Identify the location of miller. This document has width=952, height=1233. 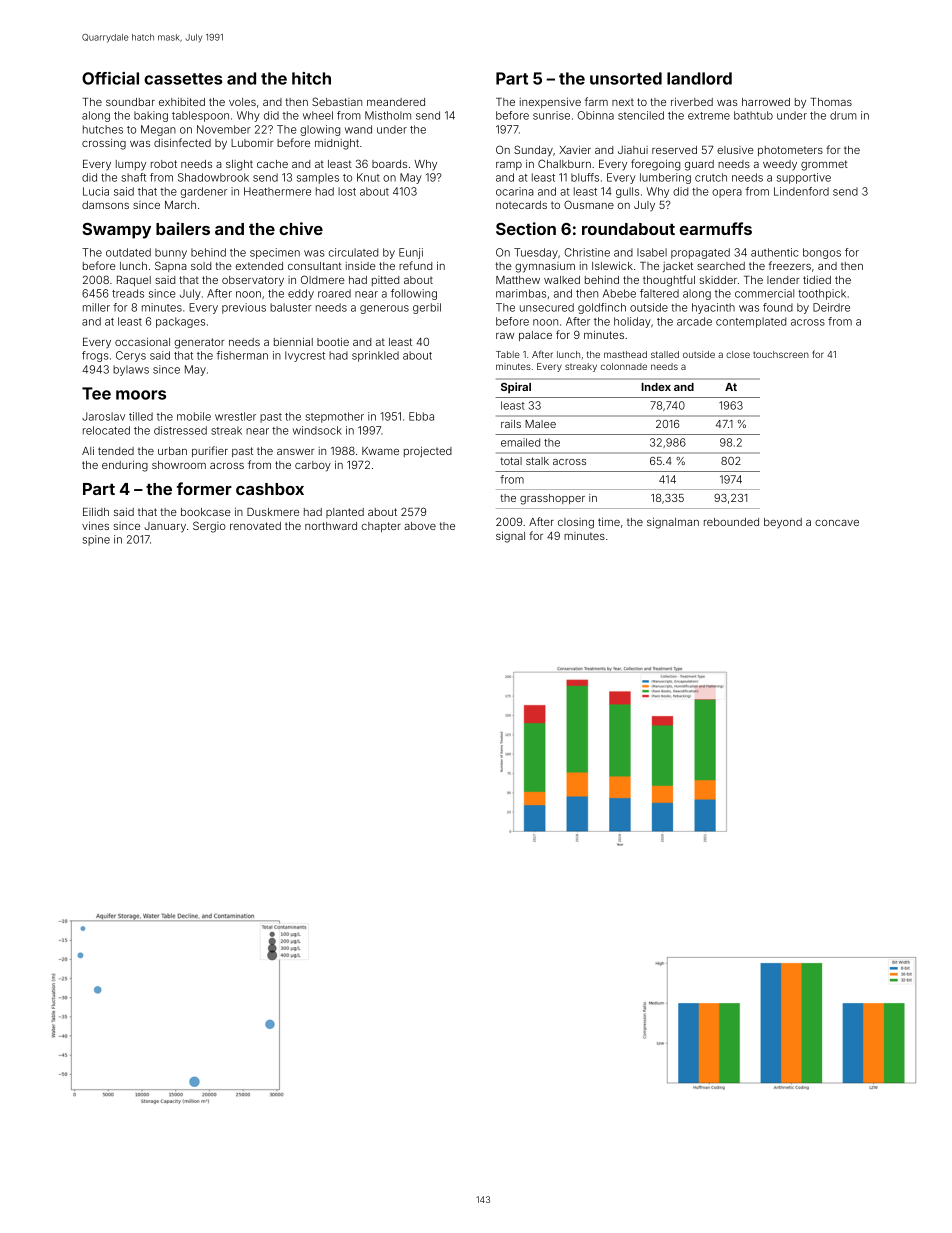
(96, 307).
